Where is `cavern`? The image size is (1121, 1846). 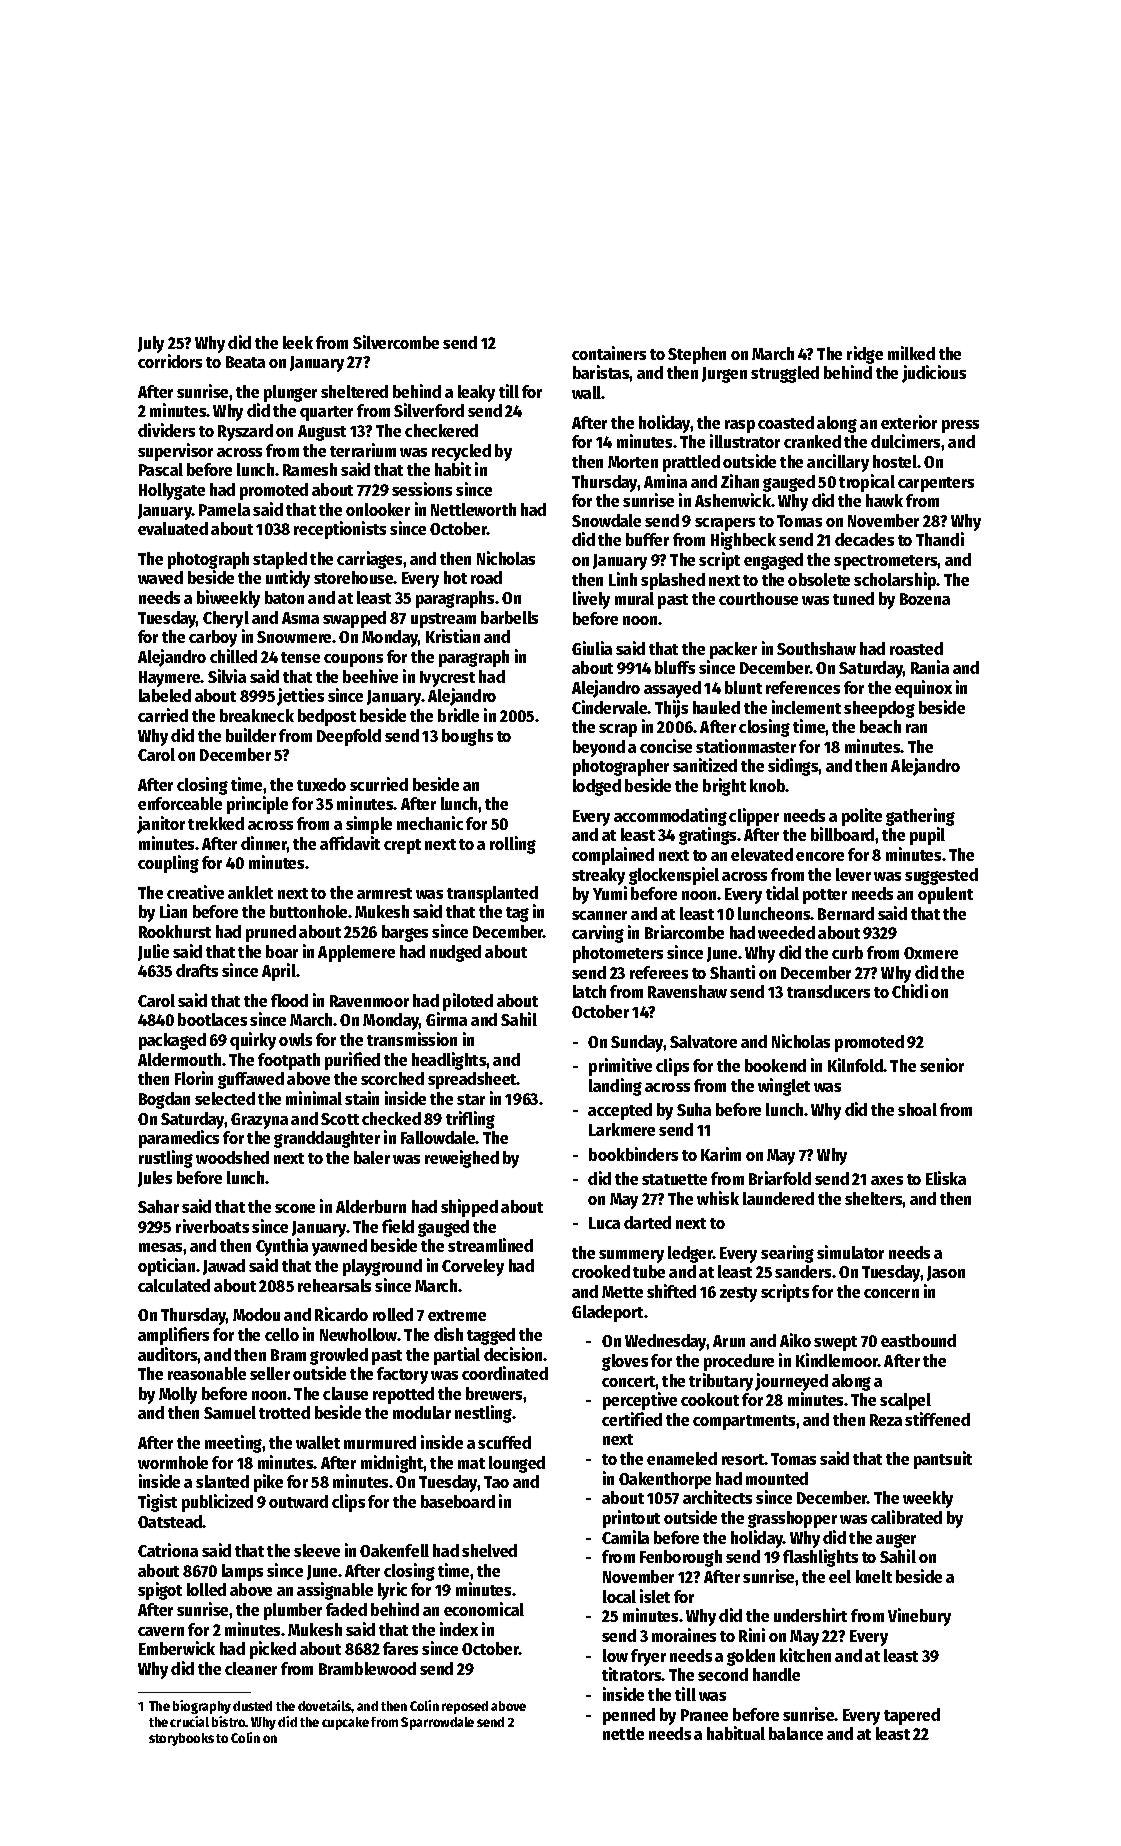 cavern is located at coordinates (161, 1631).
